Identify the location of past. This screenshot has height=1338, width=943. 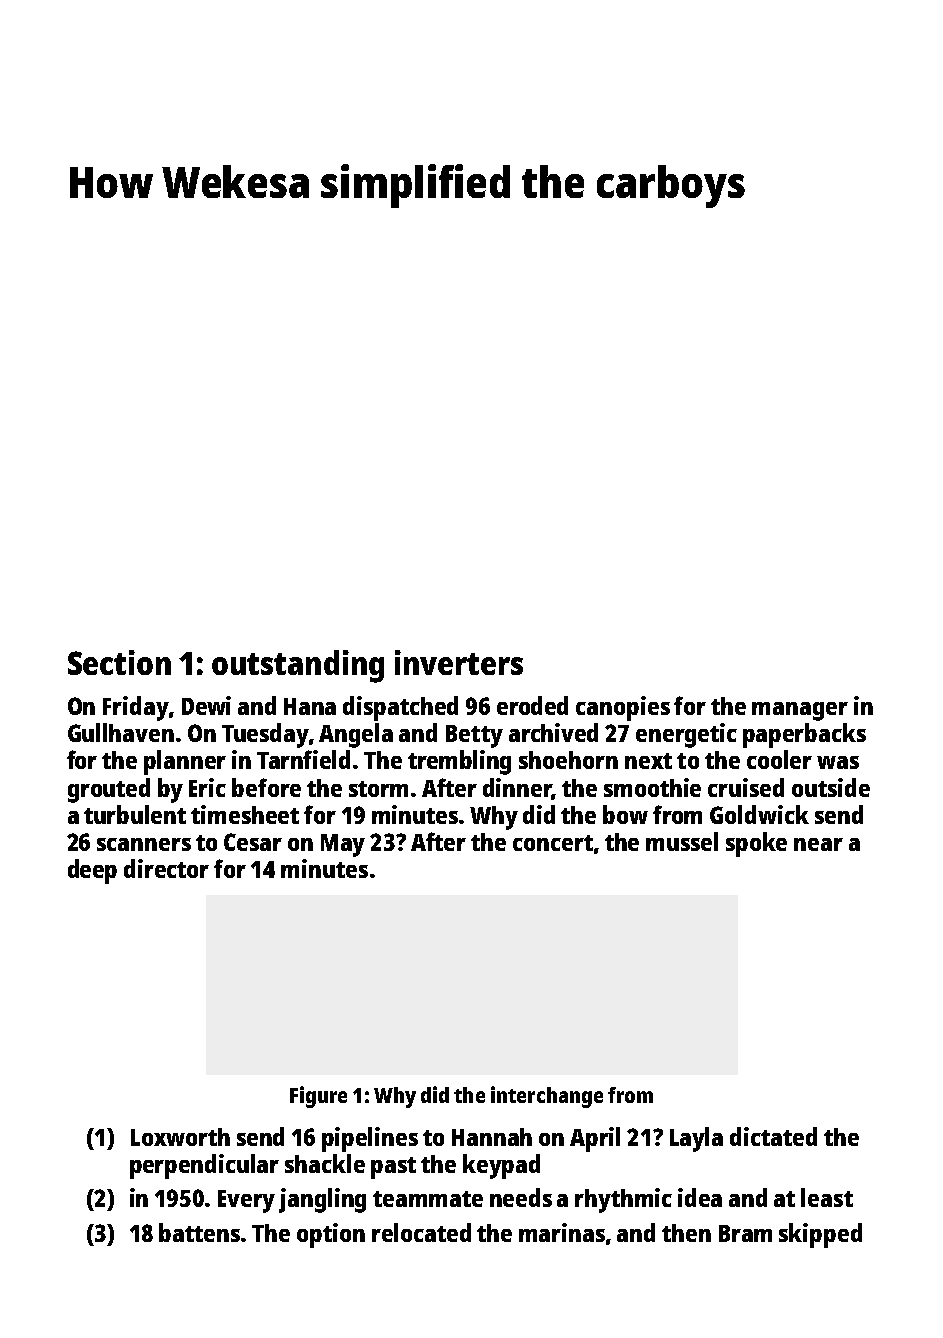
(393, 1168).
